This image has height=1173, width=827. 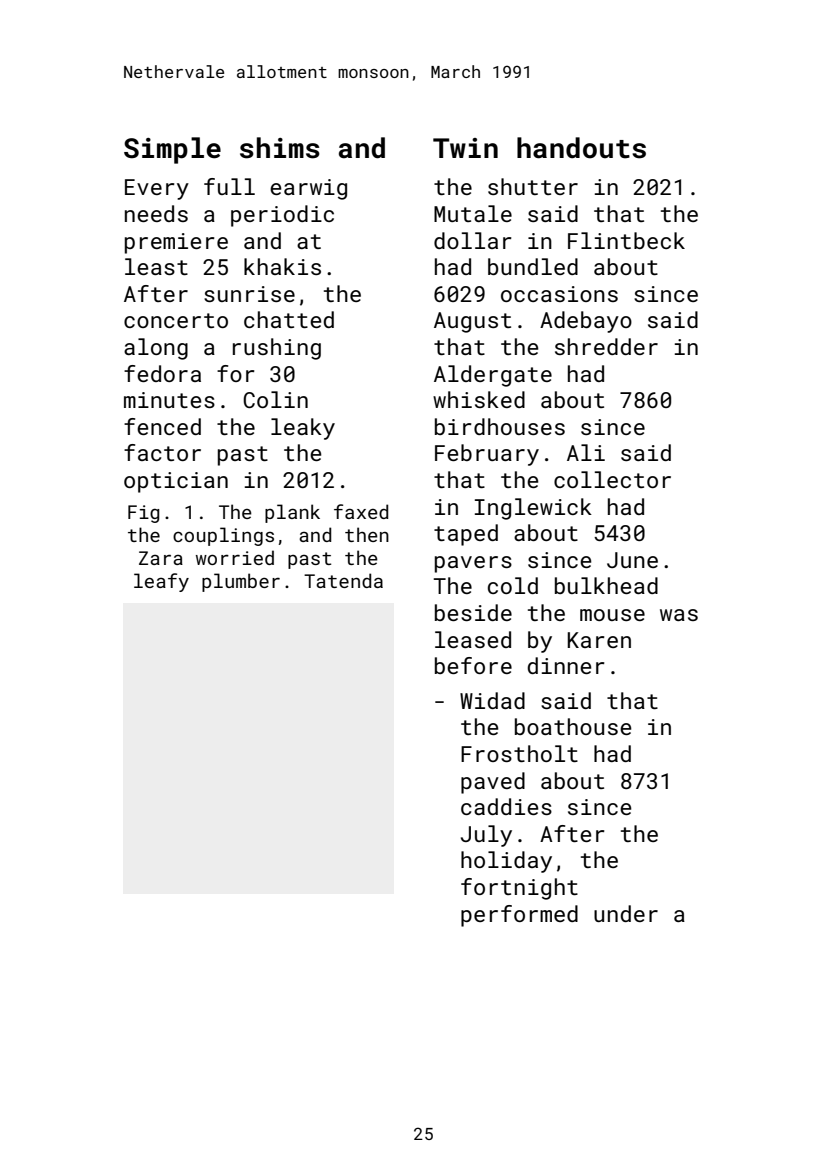 What do you see at coordinates (519, 889) in the image?
I see `fortnight` at bounding box center [519, 889].
